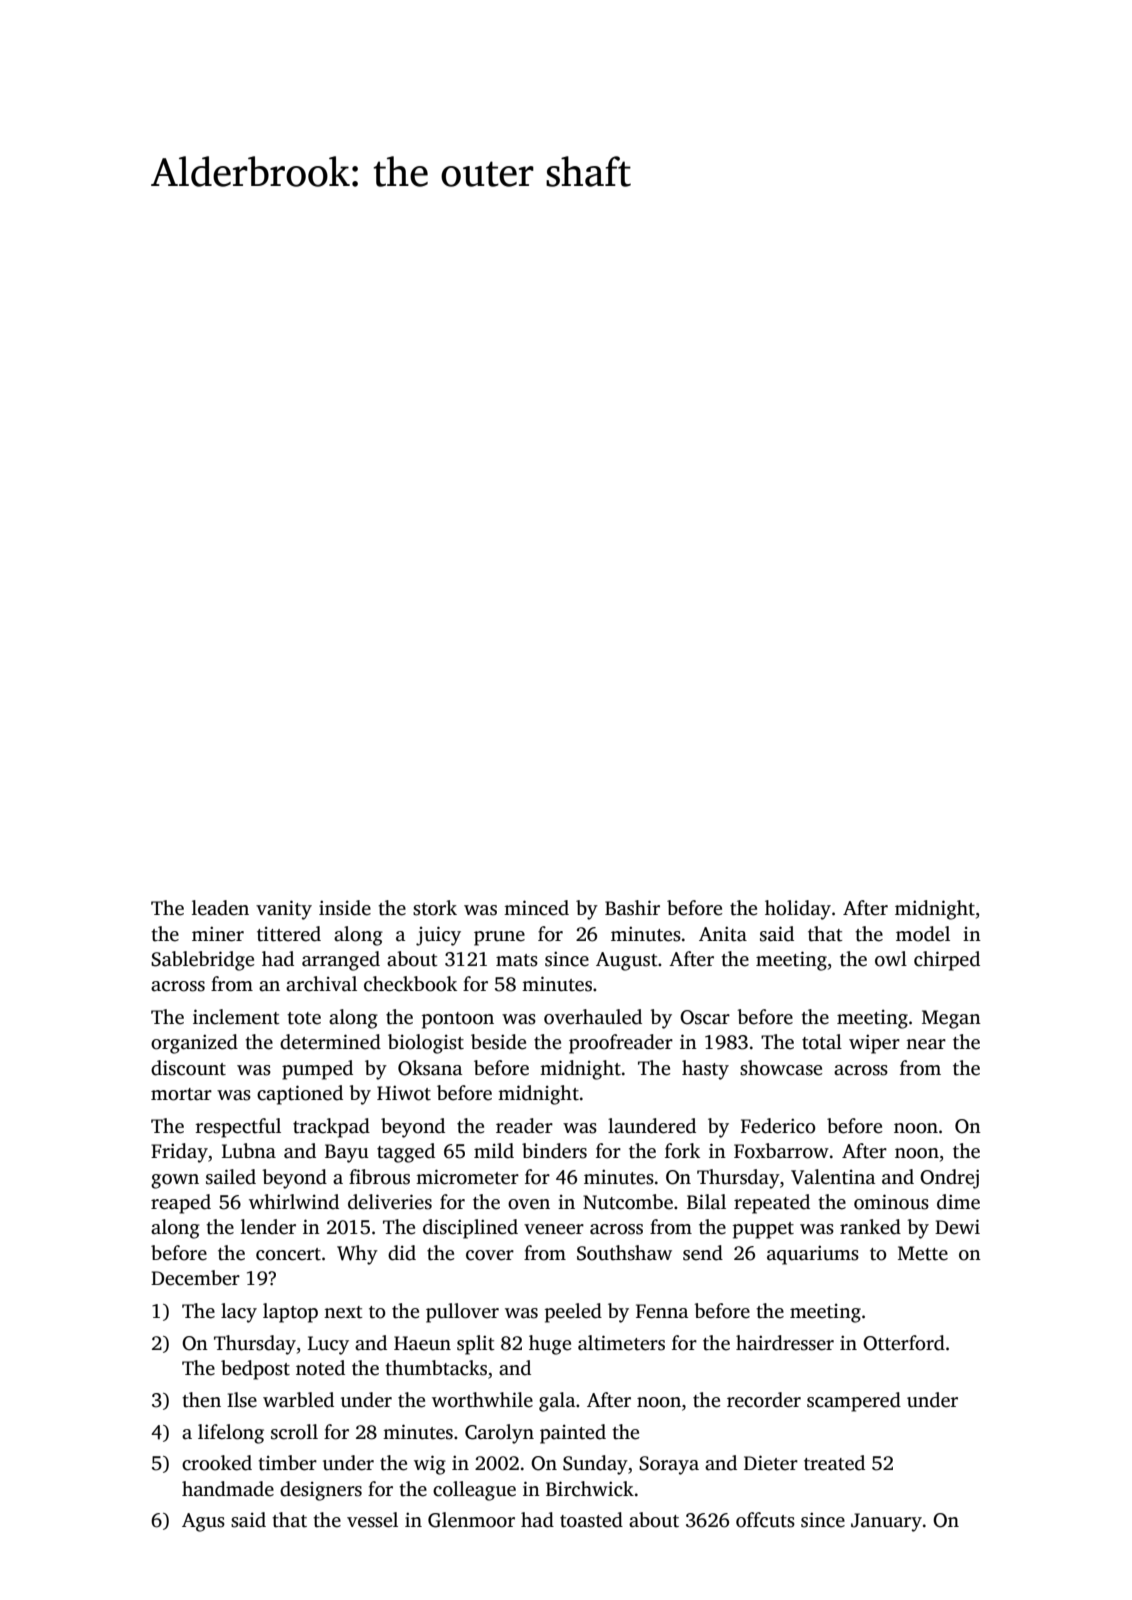 The image size is (1132, 1600). I want to click on owl, so click(891, 959).
